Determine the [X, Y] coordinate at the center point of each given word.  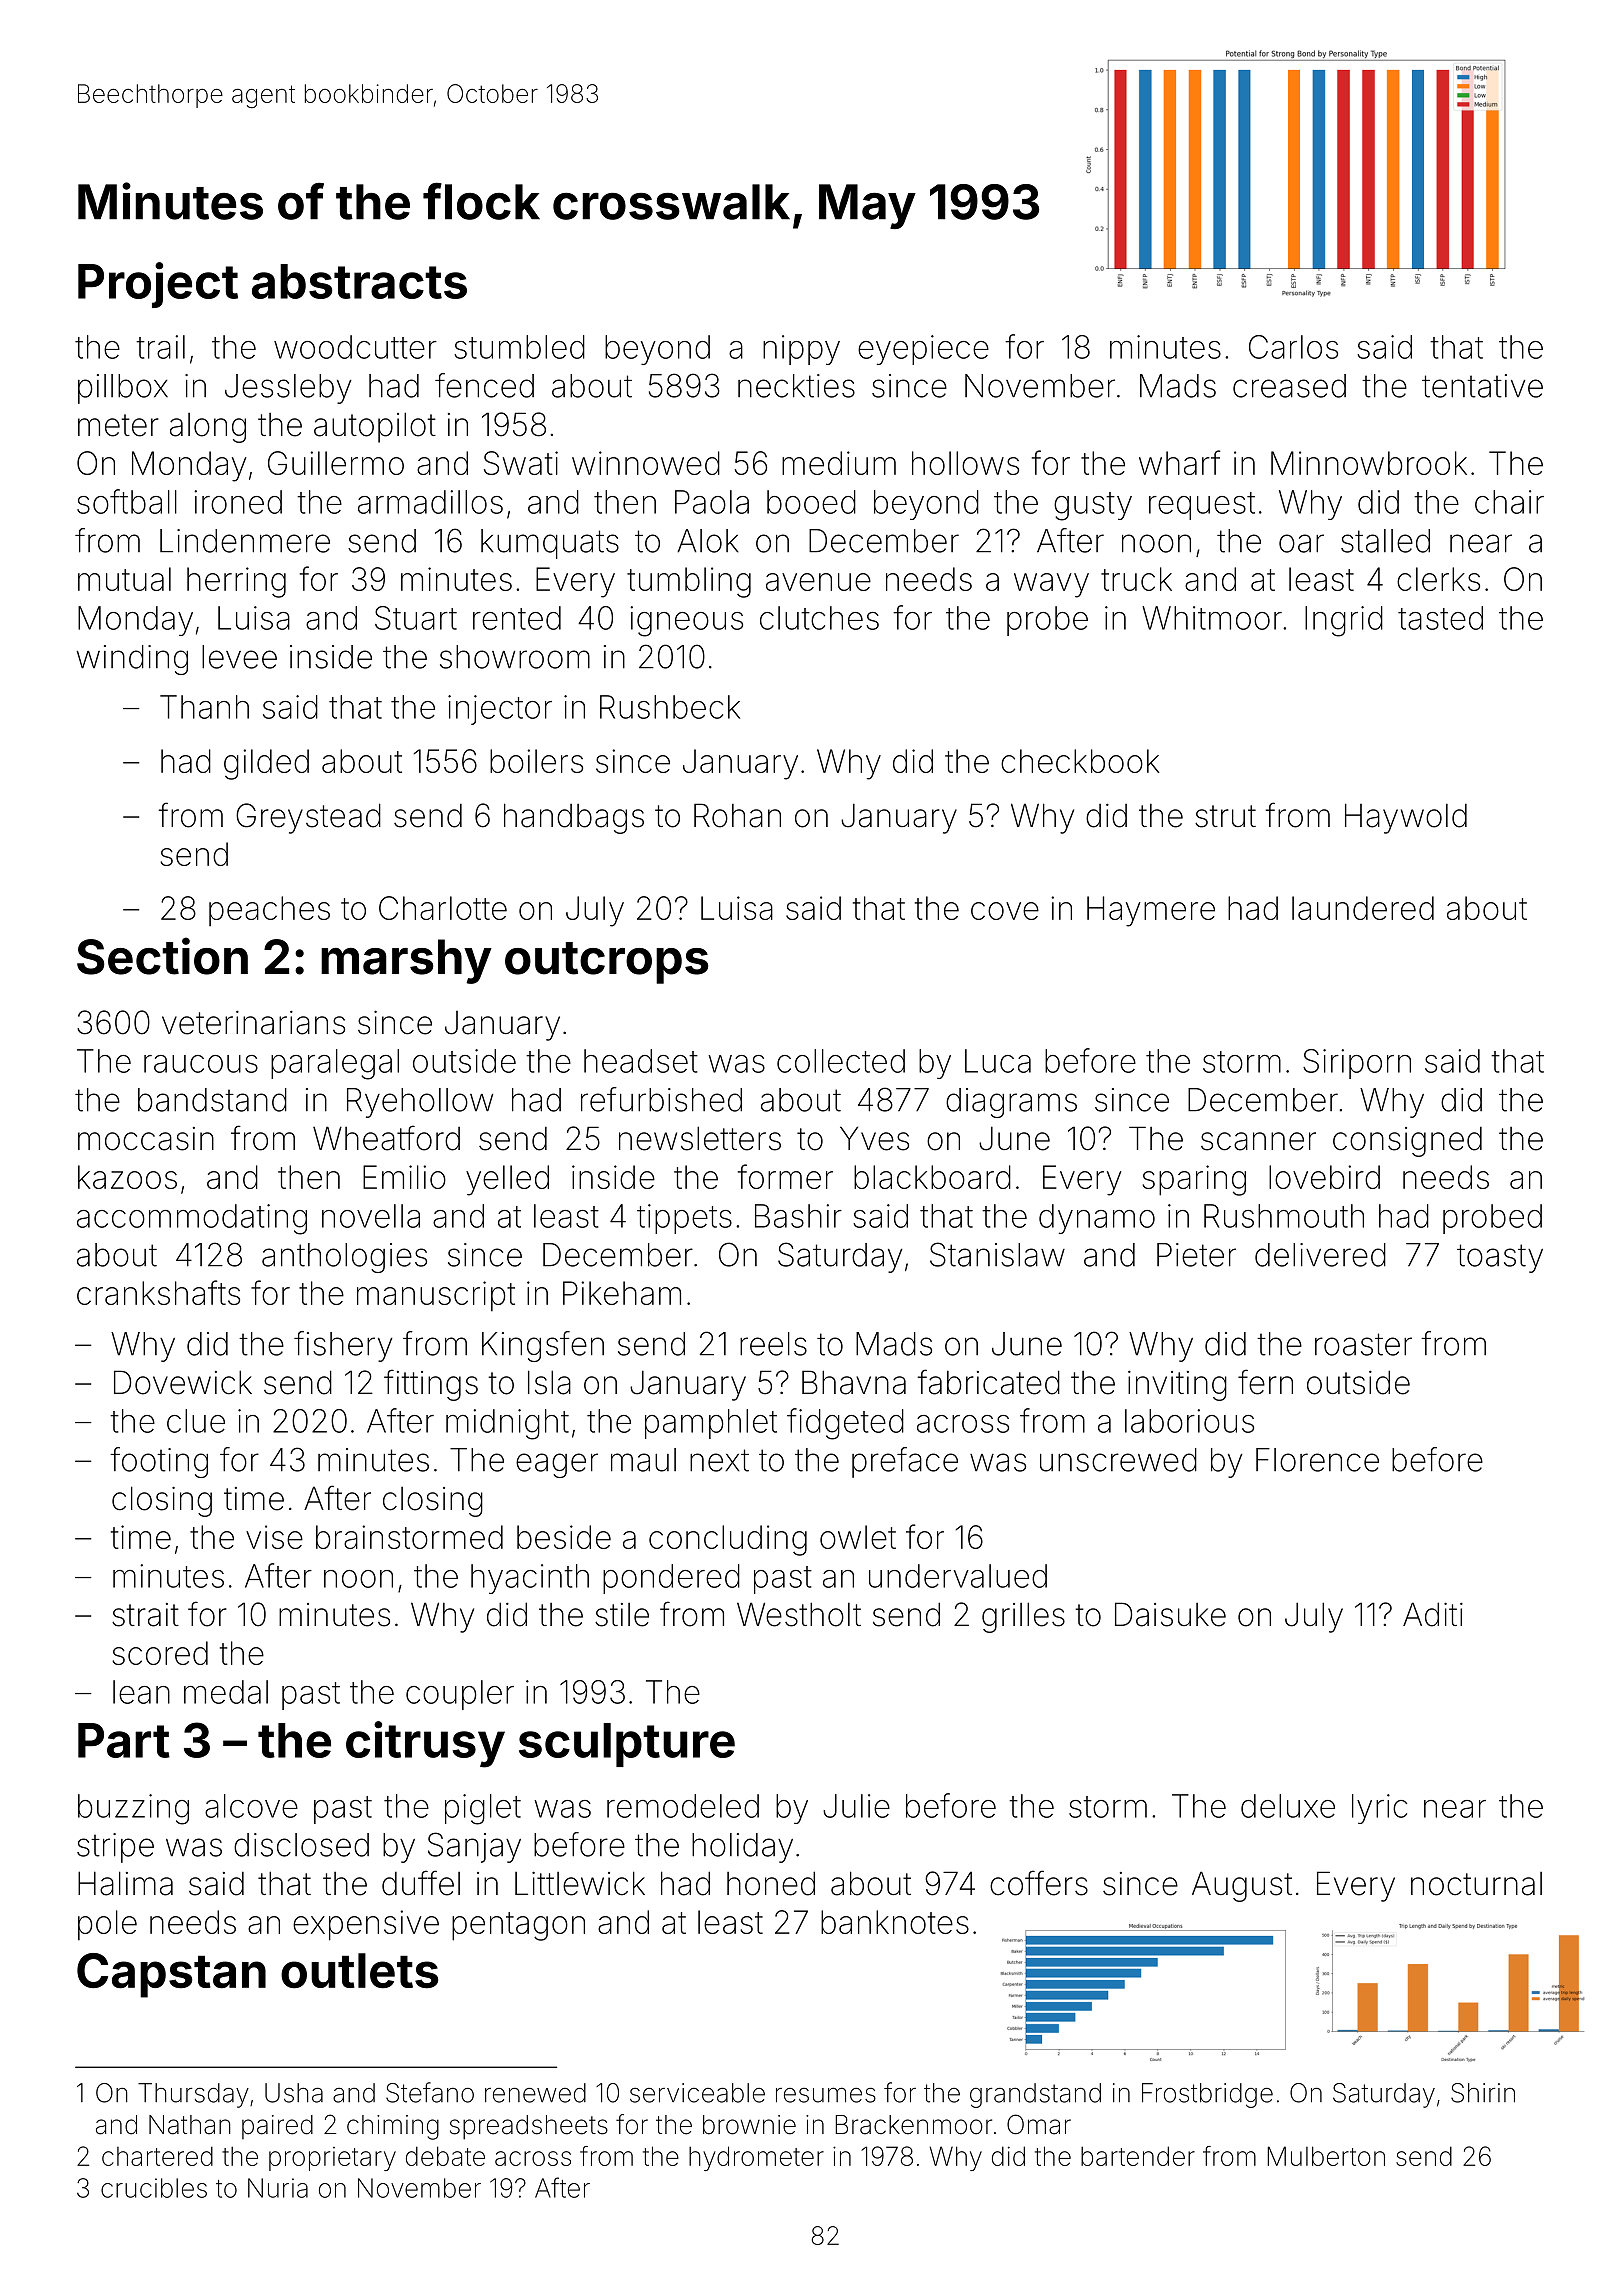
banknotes [895, 1922]
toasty [1500, 1258]
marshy [406, 961]
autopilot [375, 427]
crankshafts [158, 1292]
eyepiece [923, 350]
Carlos [1293, 347]
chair [1509, 502]
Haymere [1151, 911]
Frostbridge [1207, 2095]
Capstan [171, 1975]
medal [226, 1692]
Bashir [798, 1216]
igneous [686, 621]
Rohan [737, 815]
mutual [124, 579]
